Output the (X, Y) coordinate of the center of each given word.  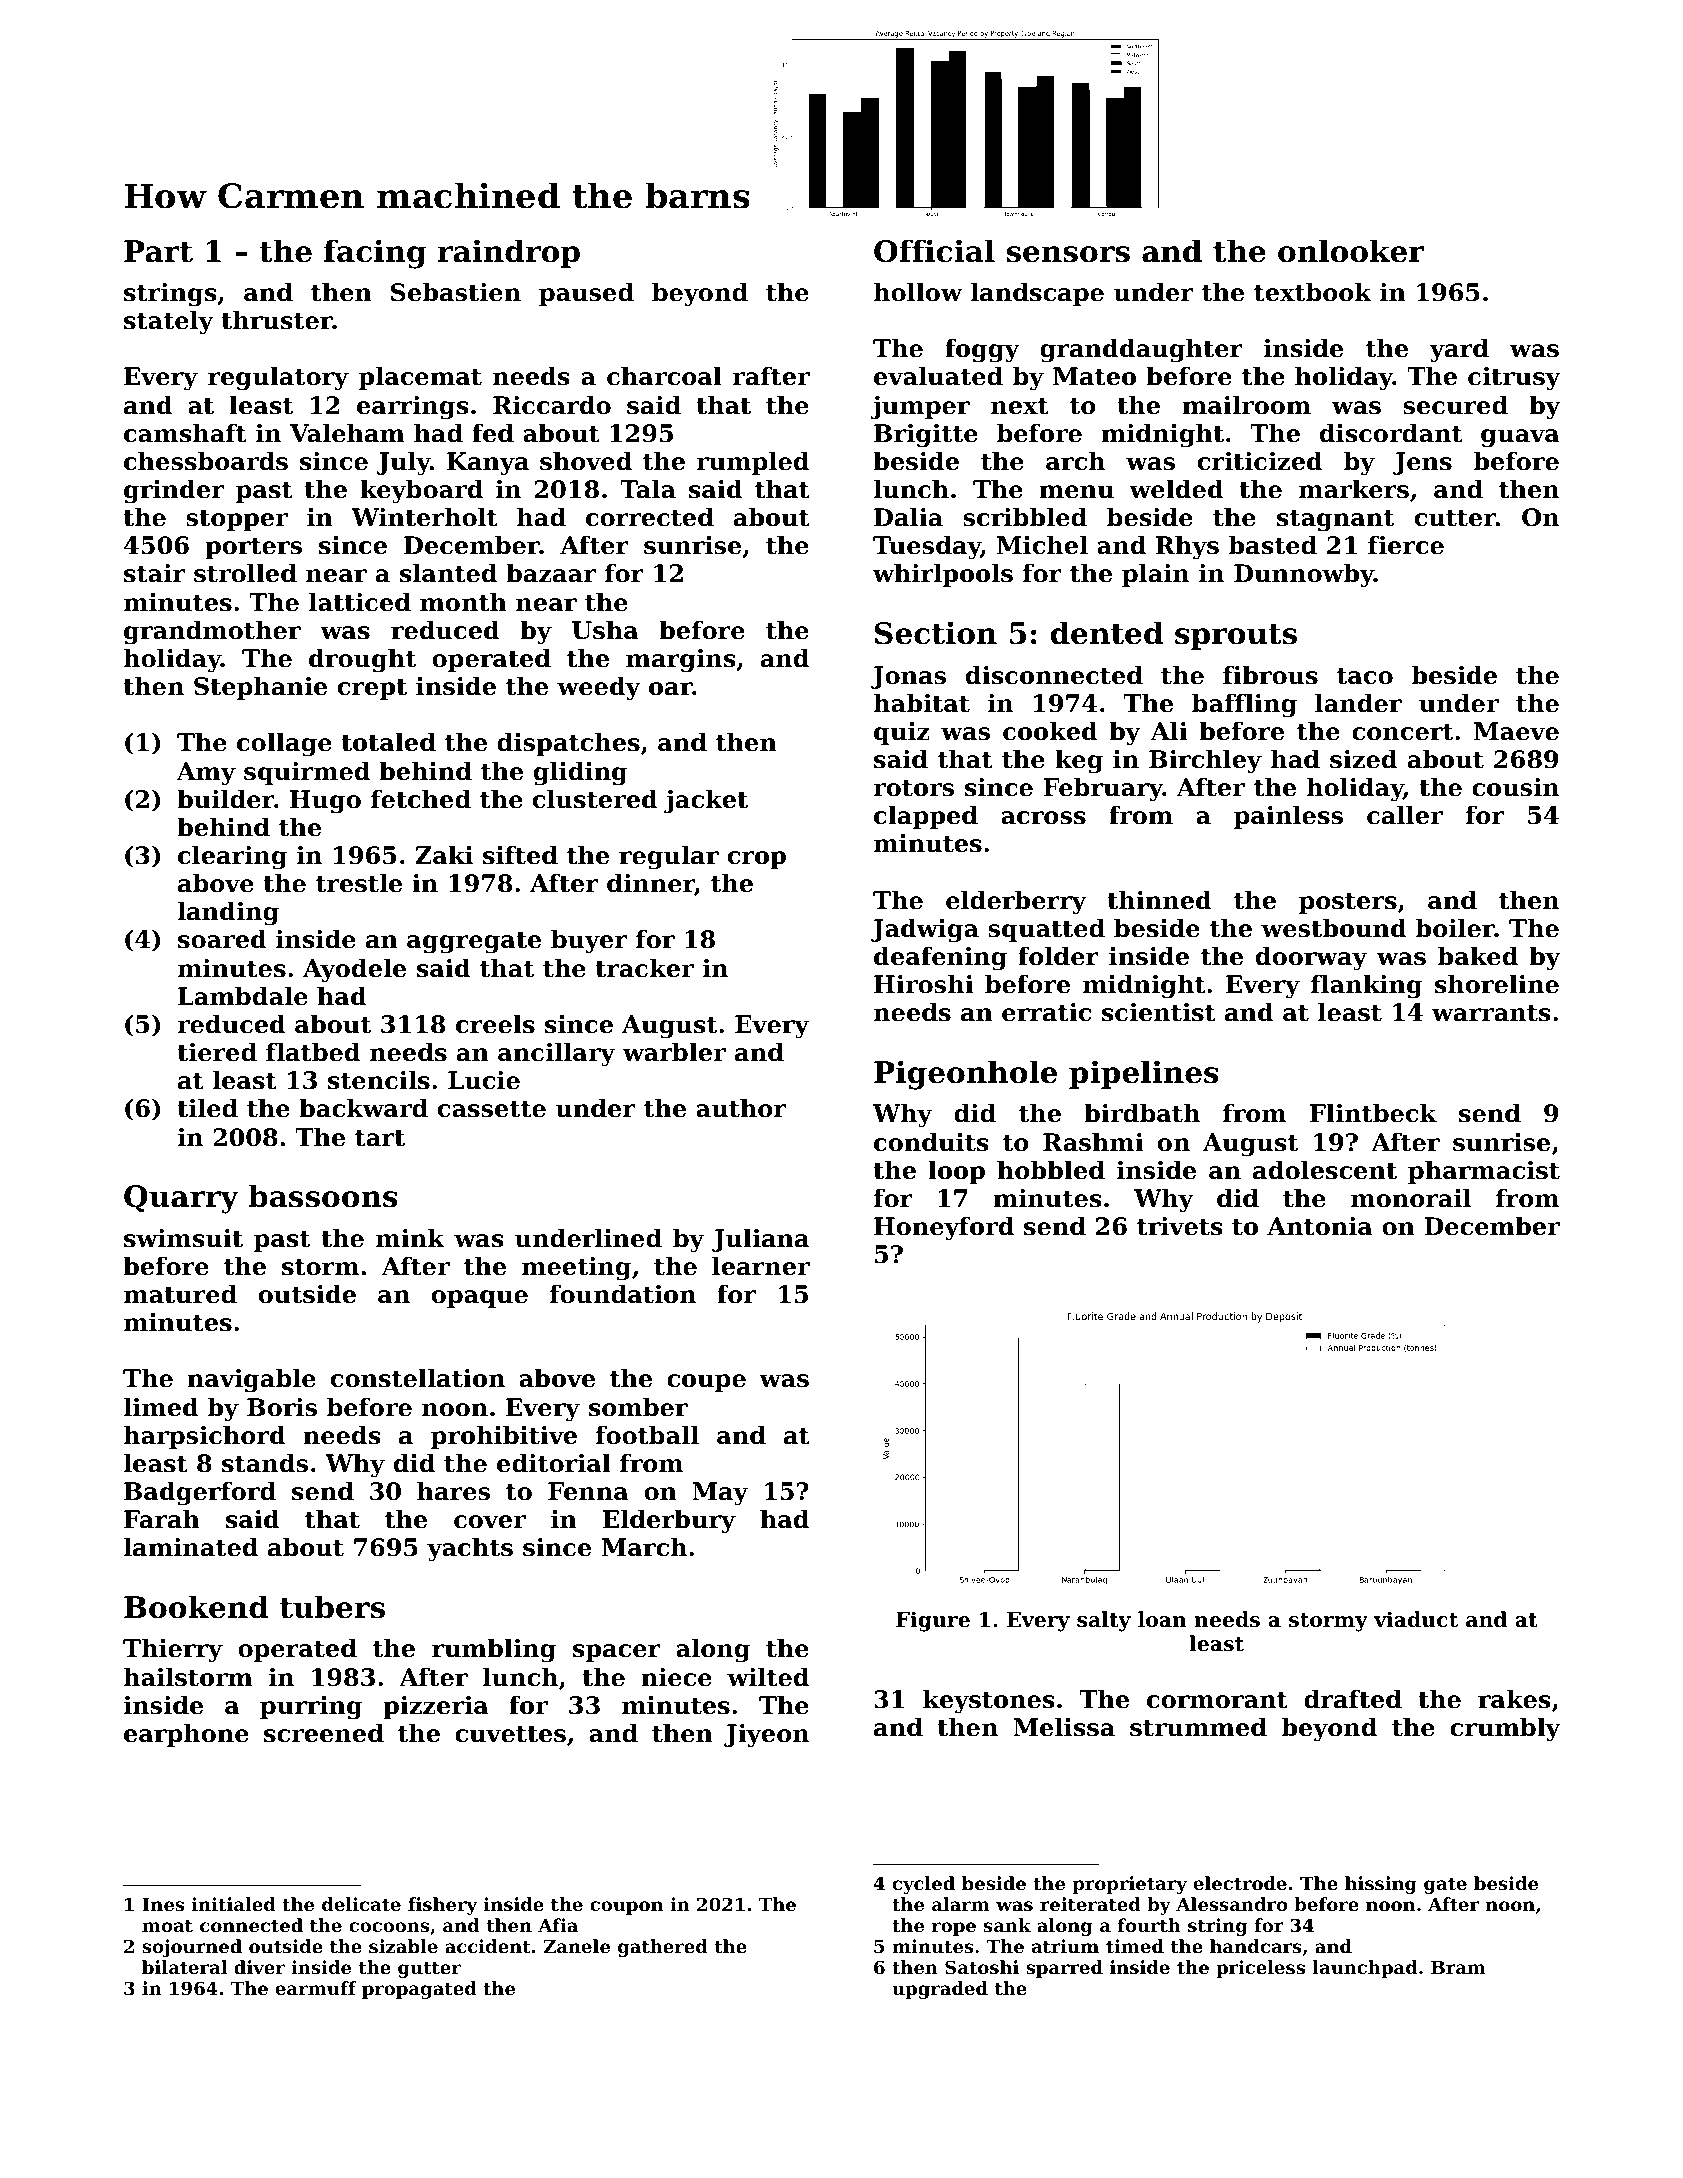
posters (1348, 903)
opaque (480, 1299)
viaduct (1416, 1619)
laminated (191, 1547)
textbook (1313, 292)
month (463, 602)
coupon (626, 1908)
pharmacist (1484, 1172)
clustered (595, 799)
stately (169, 322)
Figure (933, 1621)
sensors (1068, 254)
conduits (931, 1142)
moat (167, 1925)
